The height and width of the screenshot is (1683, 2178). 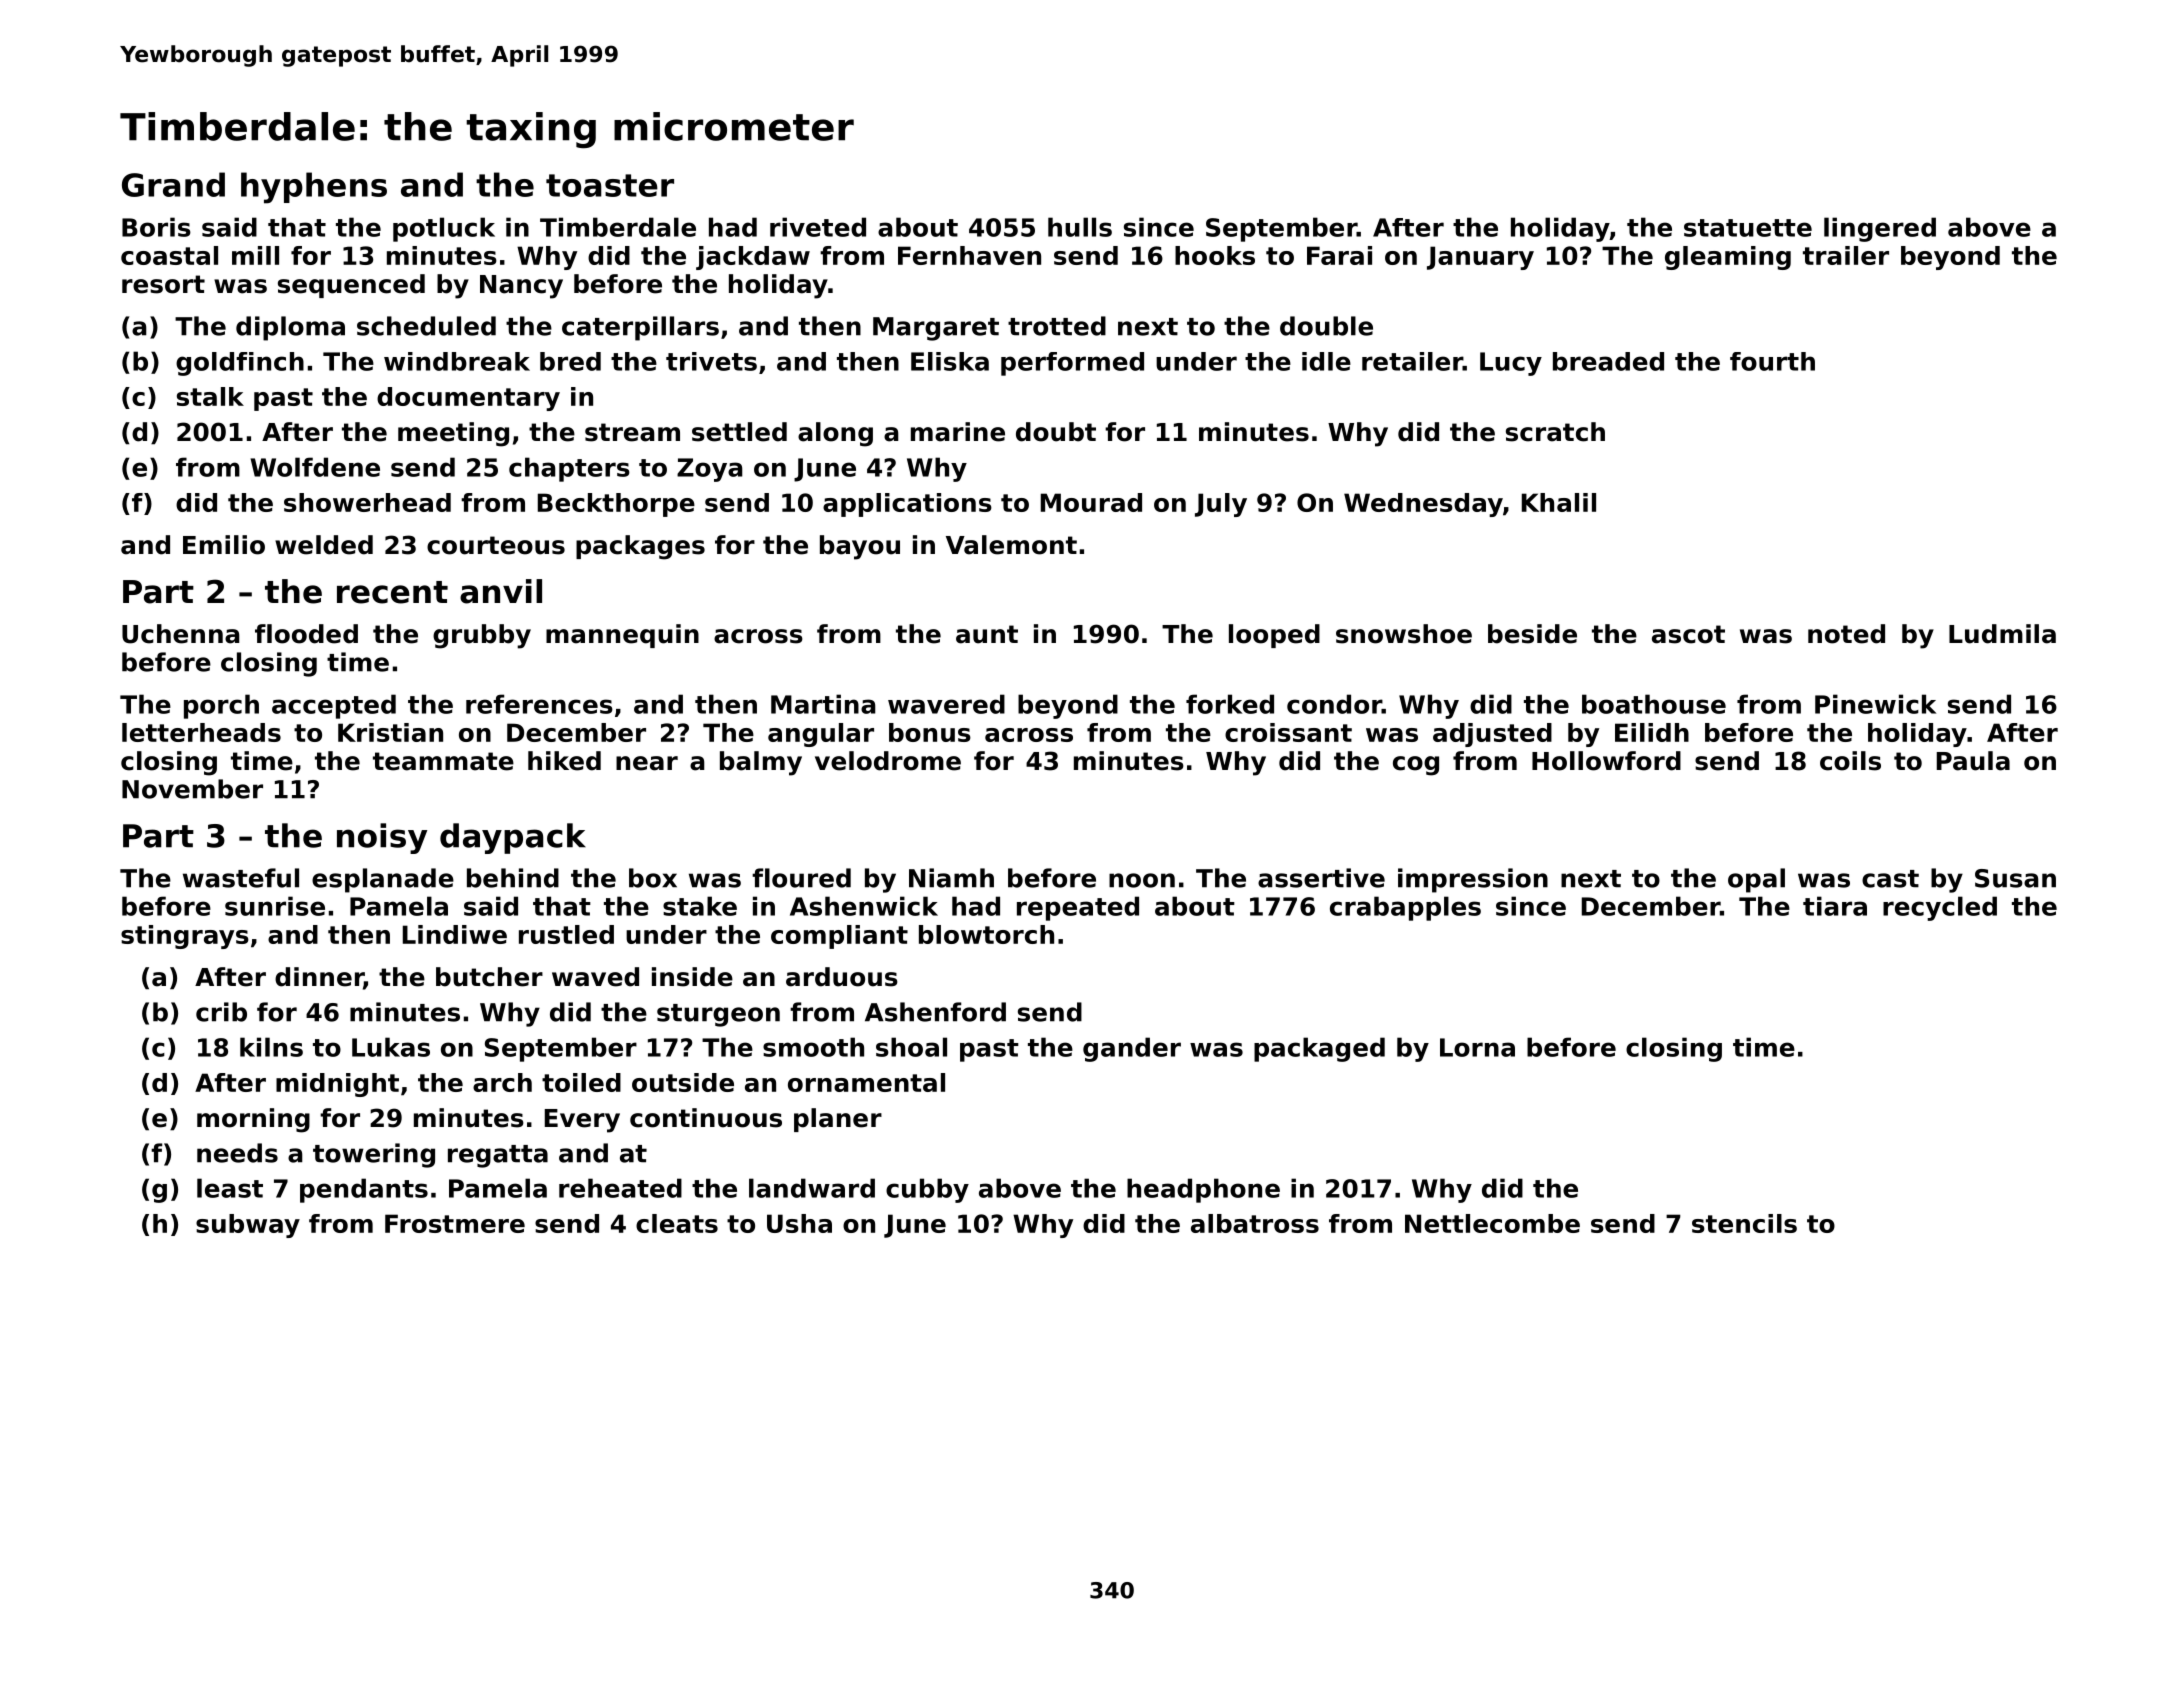 I want to click on potluck, so click(x=444, y=229).
